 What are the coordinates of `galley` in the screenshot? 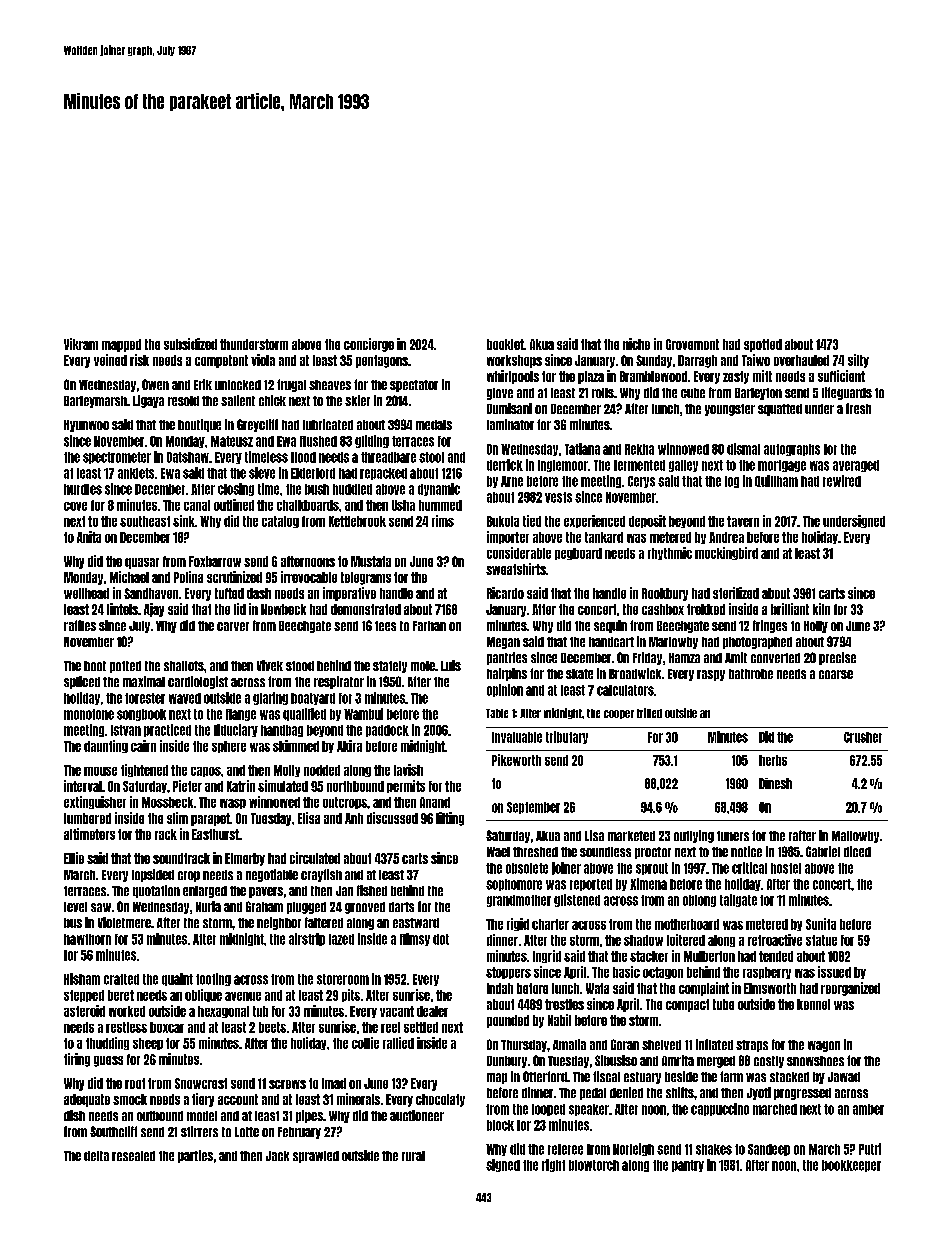 It's located at (683, 466).
